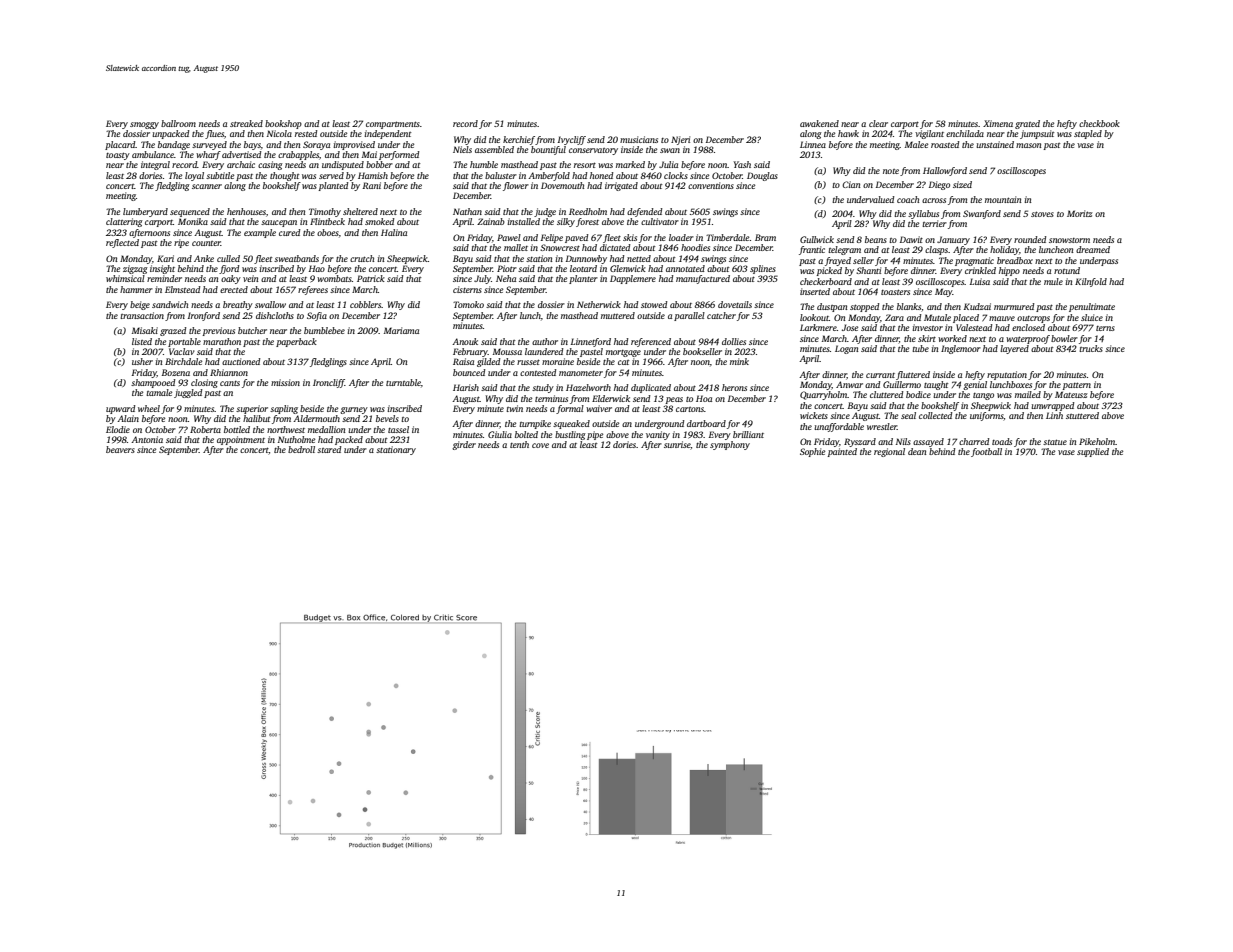 The image size is (1233, 952). Describe the element at coordinates (388, 134) in the page. I see `independent` at that location.
